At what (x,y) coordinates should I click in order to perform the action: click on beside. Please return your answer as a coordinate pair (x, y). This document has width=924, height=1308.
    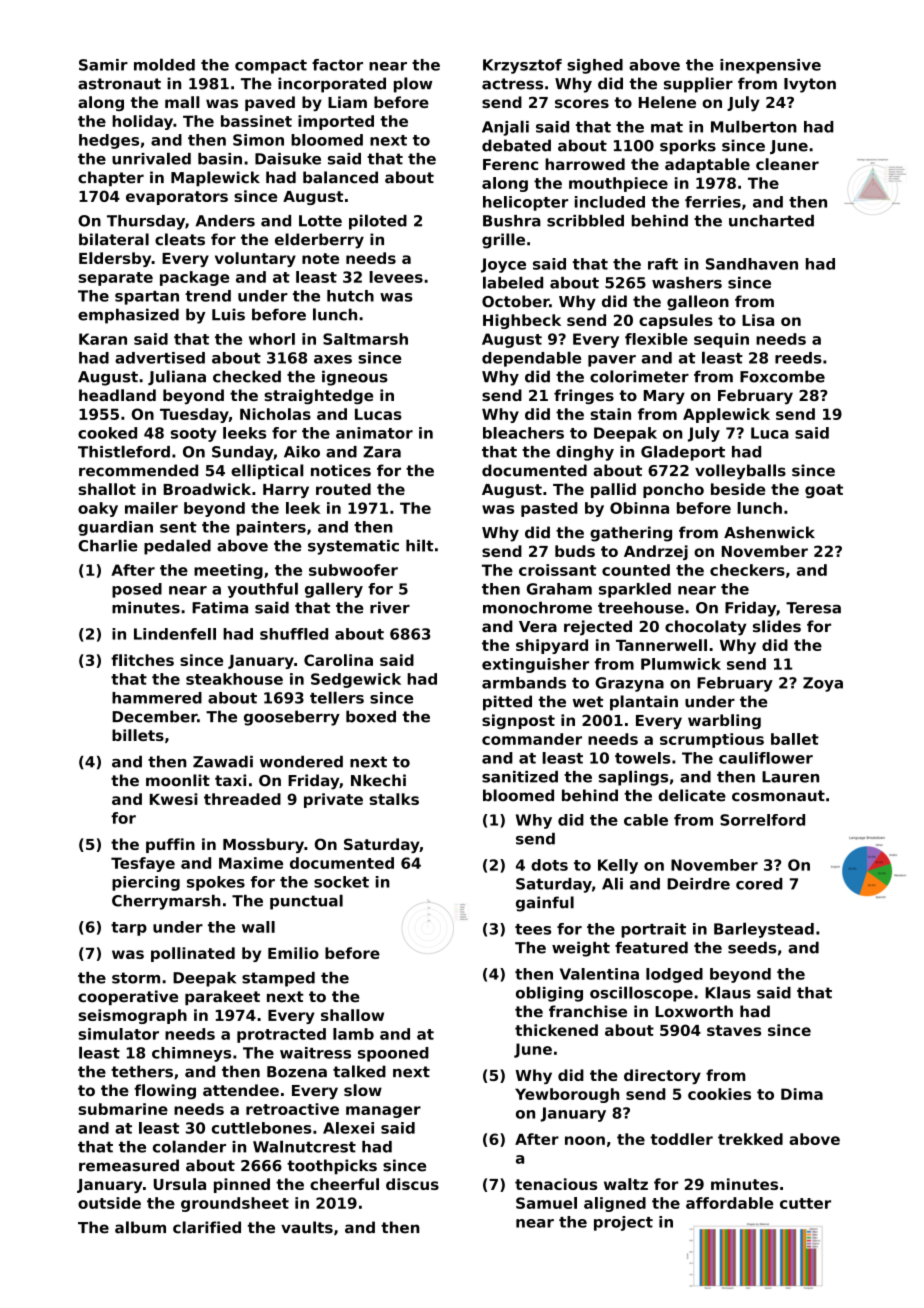
    Looking at the image, I should click on (738, 489).
